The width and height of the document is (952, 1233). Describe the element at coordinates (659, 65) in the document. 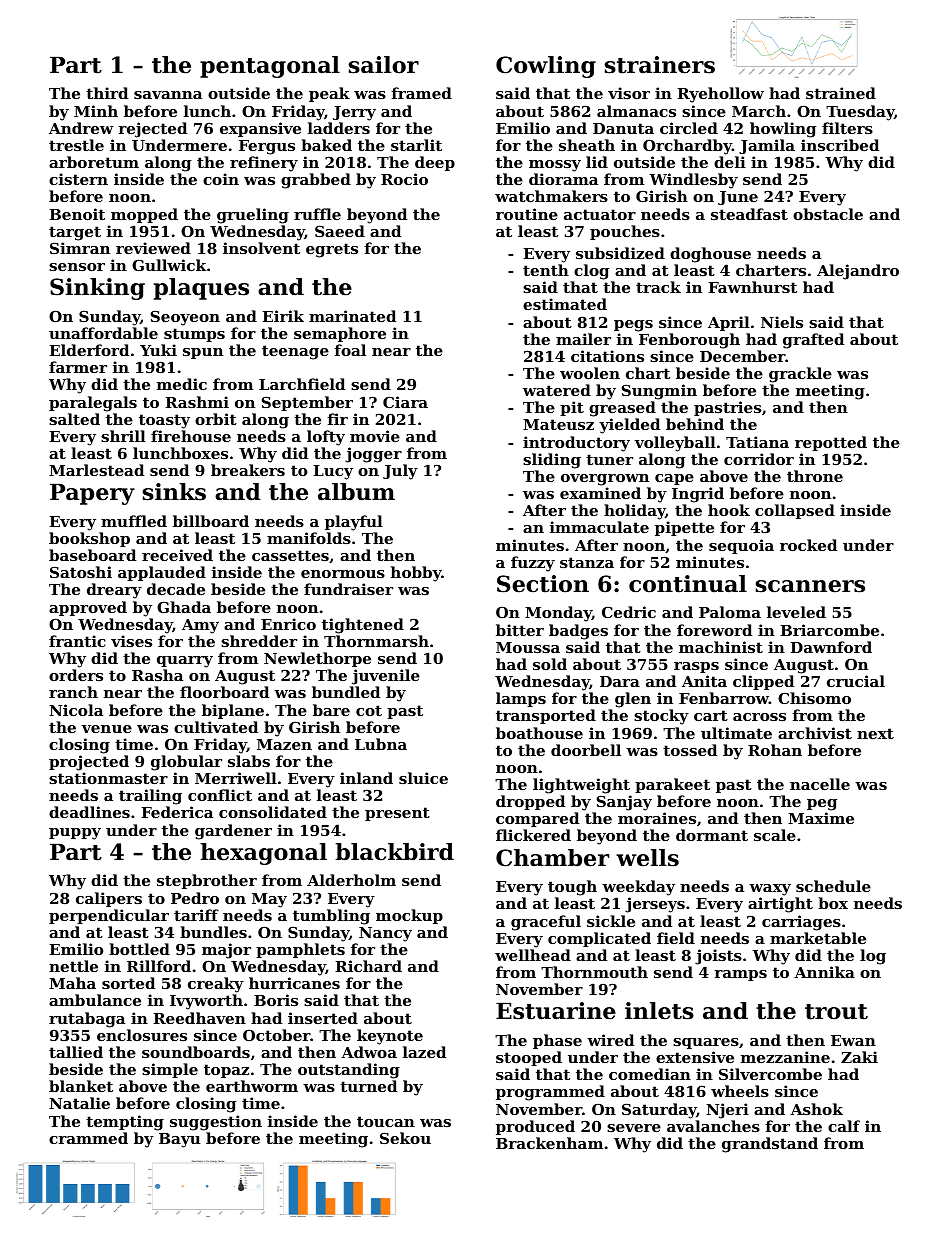

I see `strainers` at that location.
